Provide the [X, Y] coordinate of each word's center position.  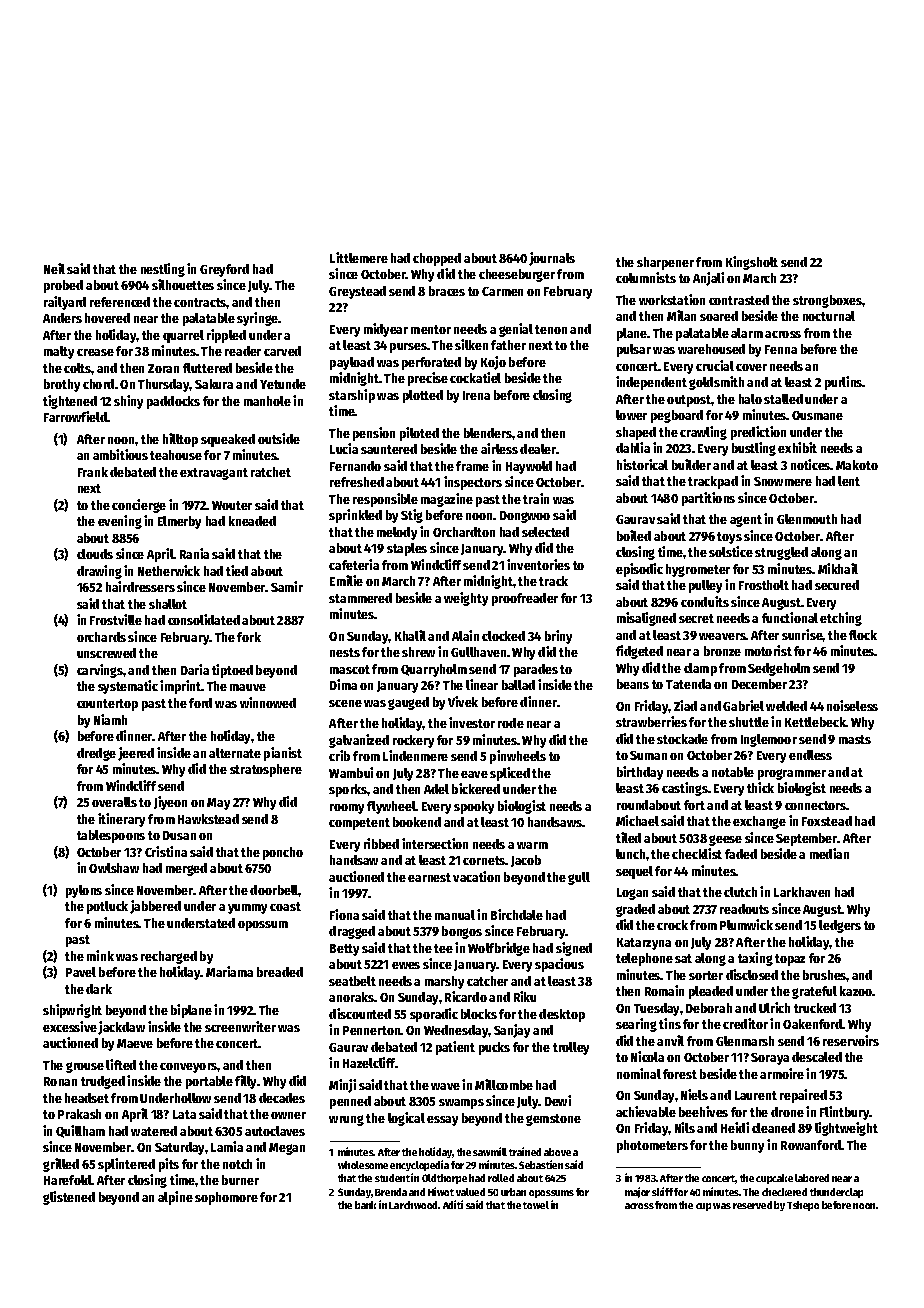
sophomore [226, 1198]
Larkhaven [802, 892]
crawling [703, 433]
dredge [96, 754]
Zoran [163, 368]
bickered [476, 788]
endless [810, 755]
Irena [476, 395]
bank [365, 1205]
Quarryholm [434, 670]
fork [249, 637]
